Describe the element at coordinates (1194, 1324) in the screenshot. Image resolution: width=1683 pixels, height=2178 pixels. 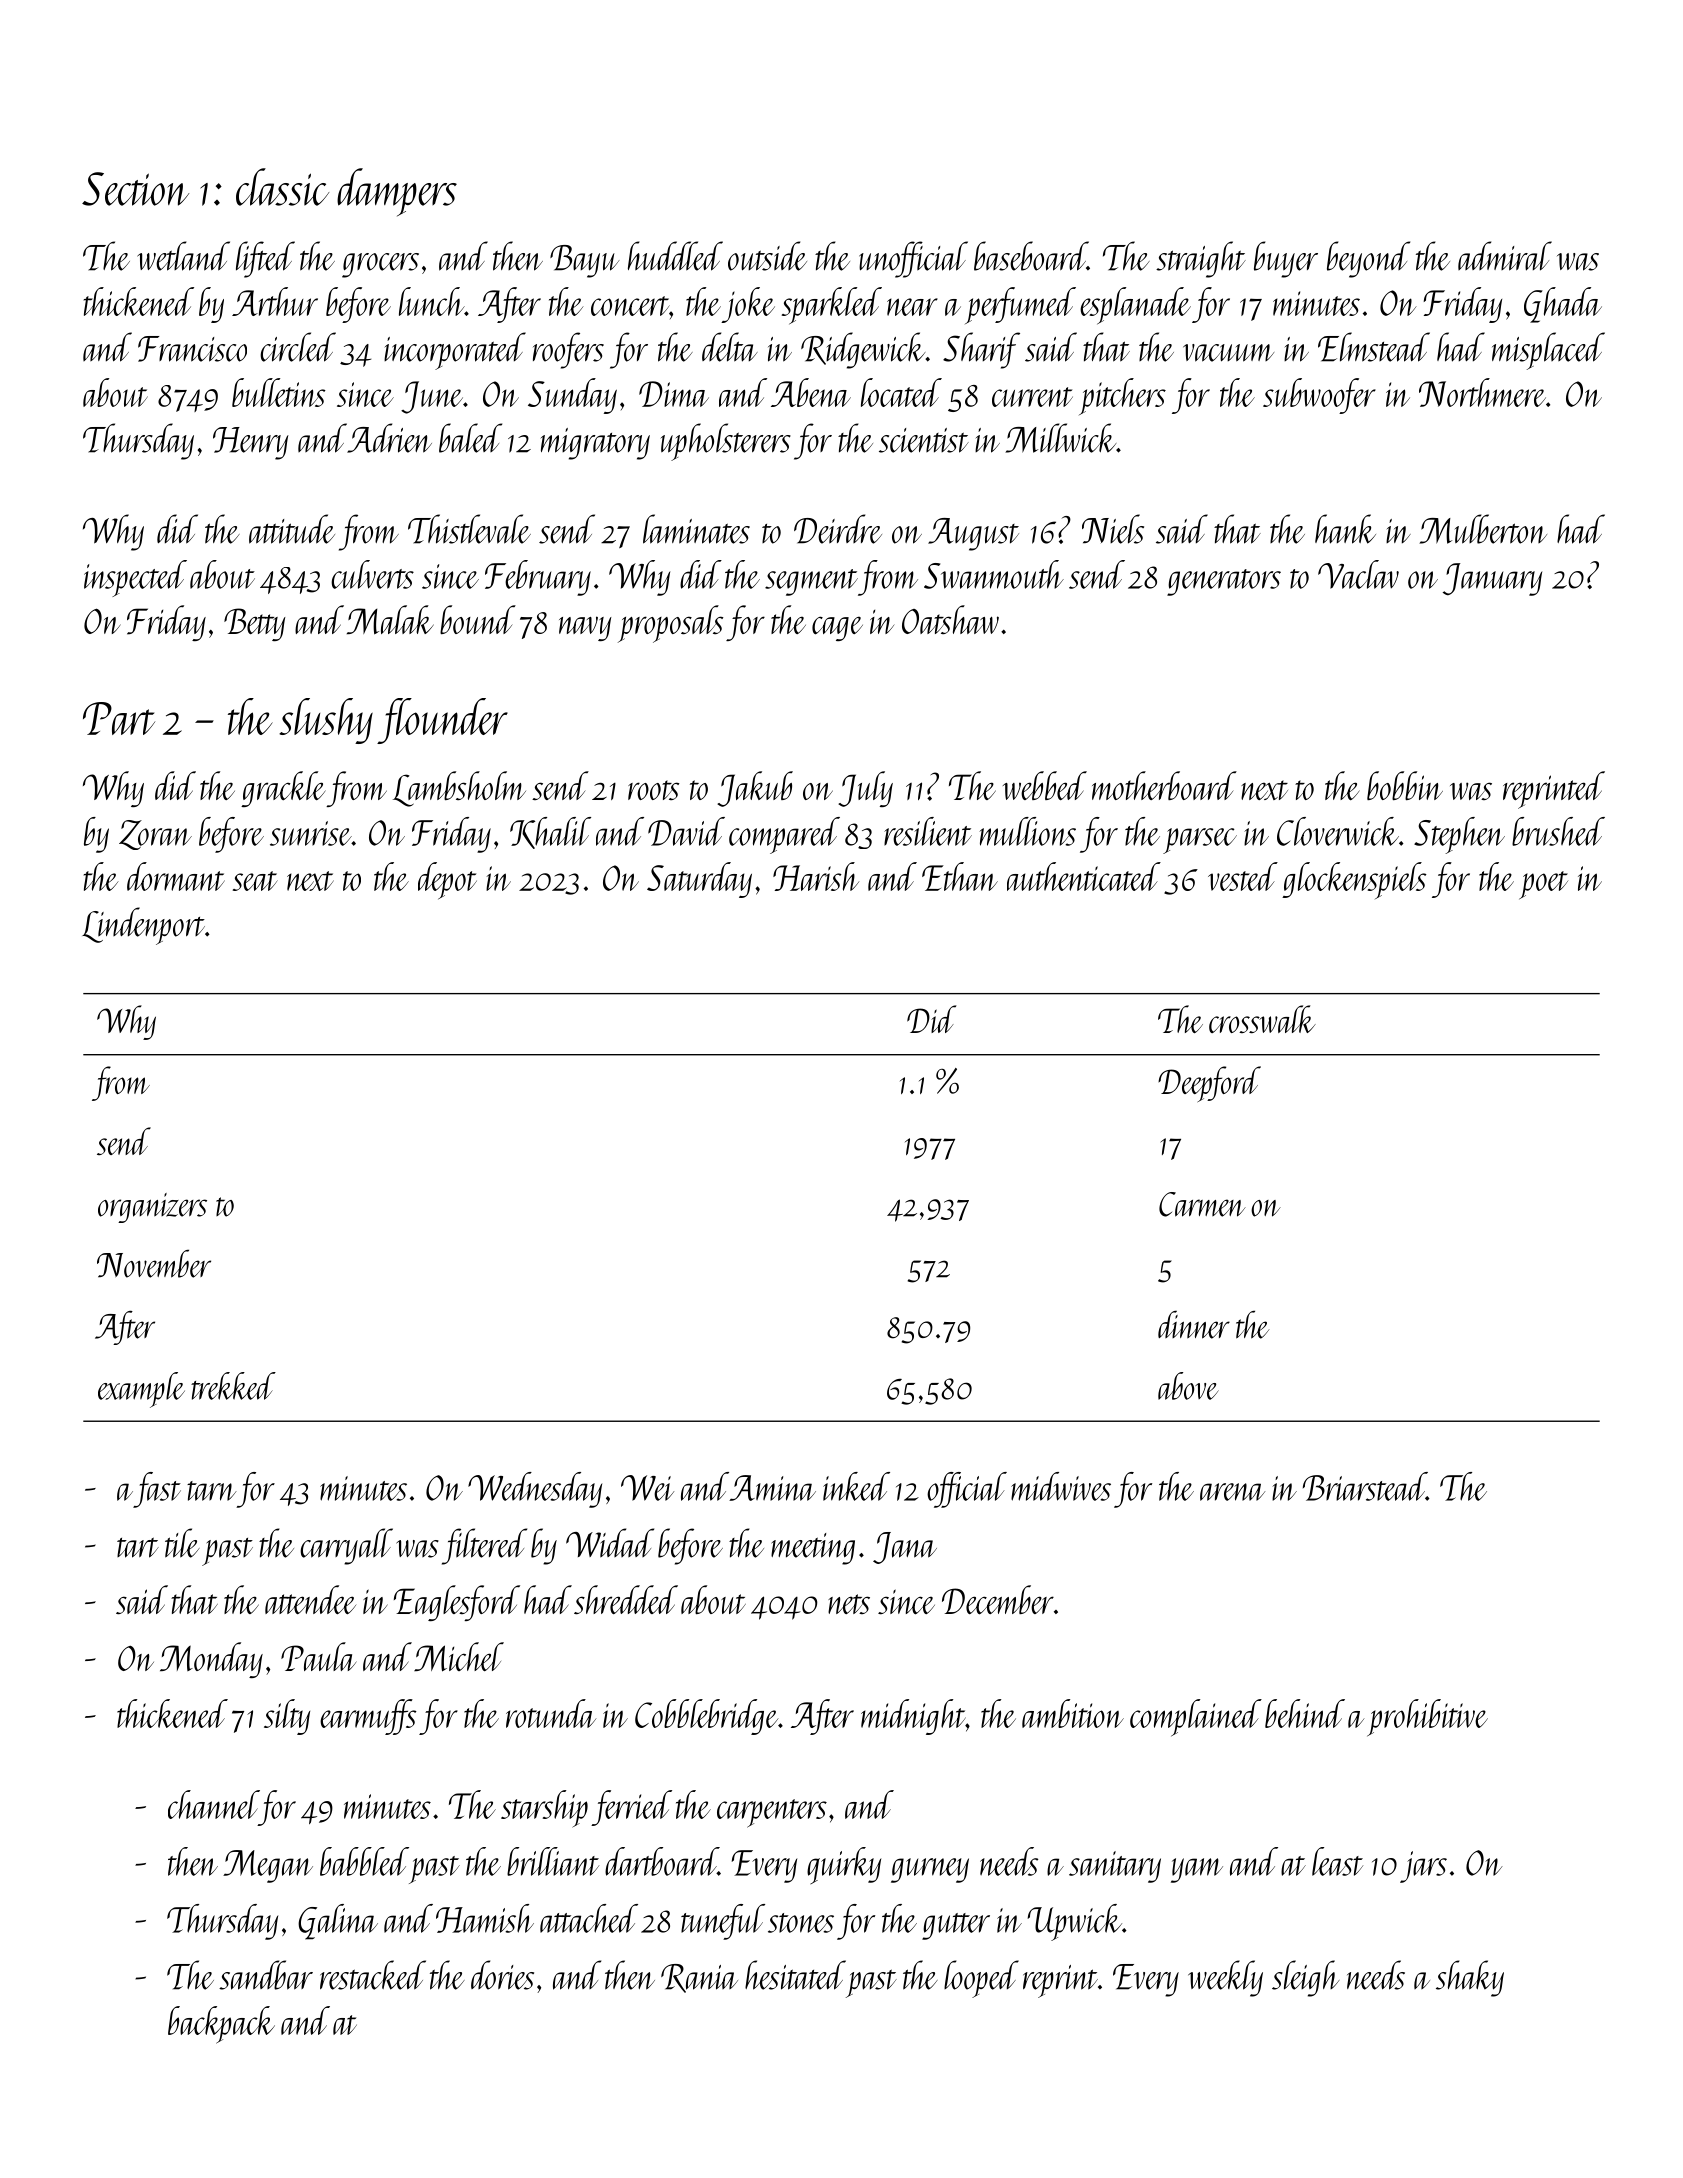
I see `dinner` at that location.
